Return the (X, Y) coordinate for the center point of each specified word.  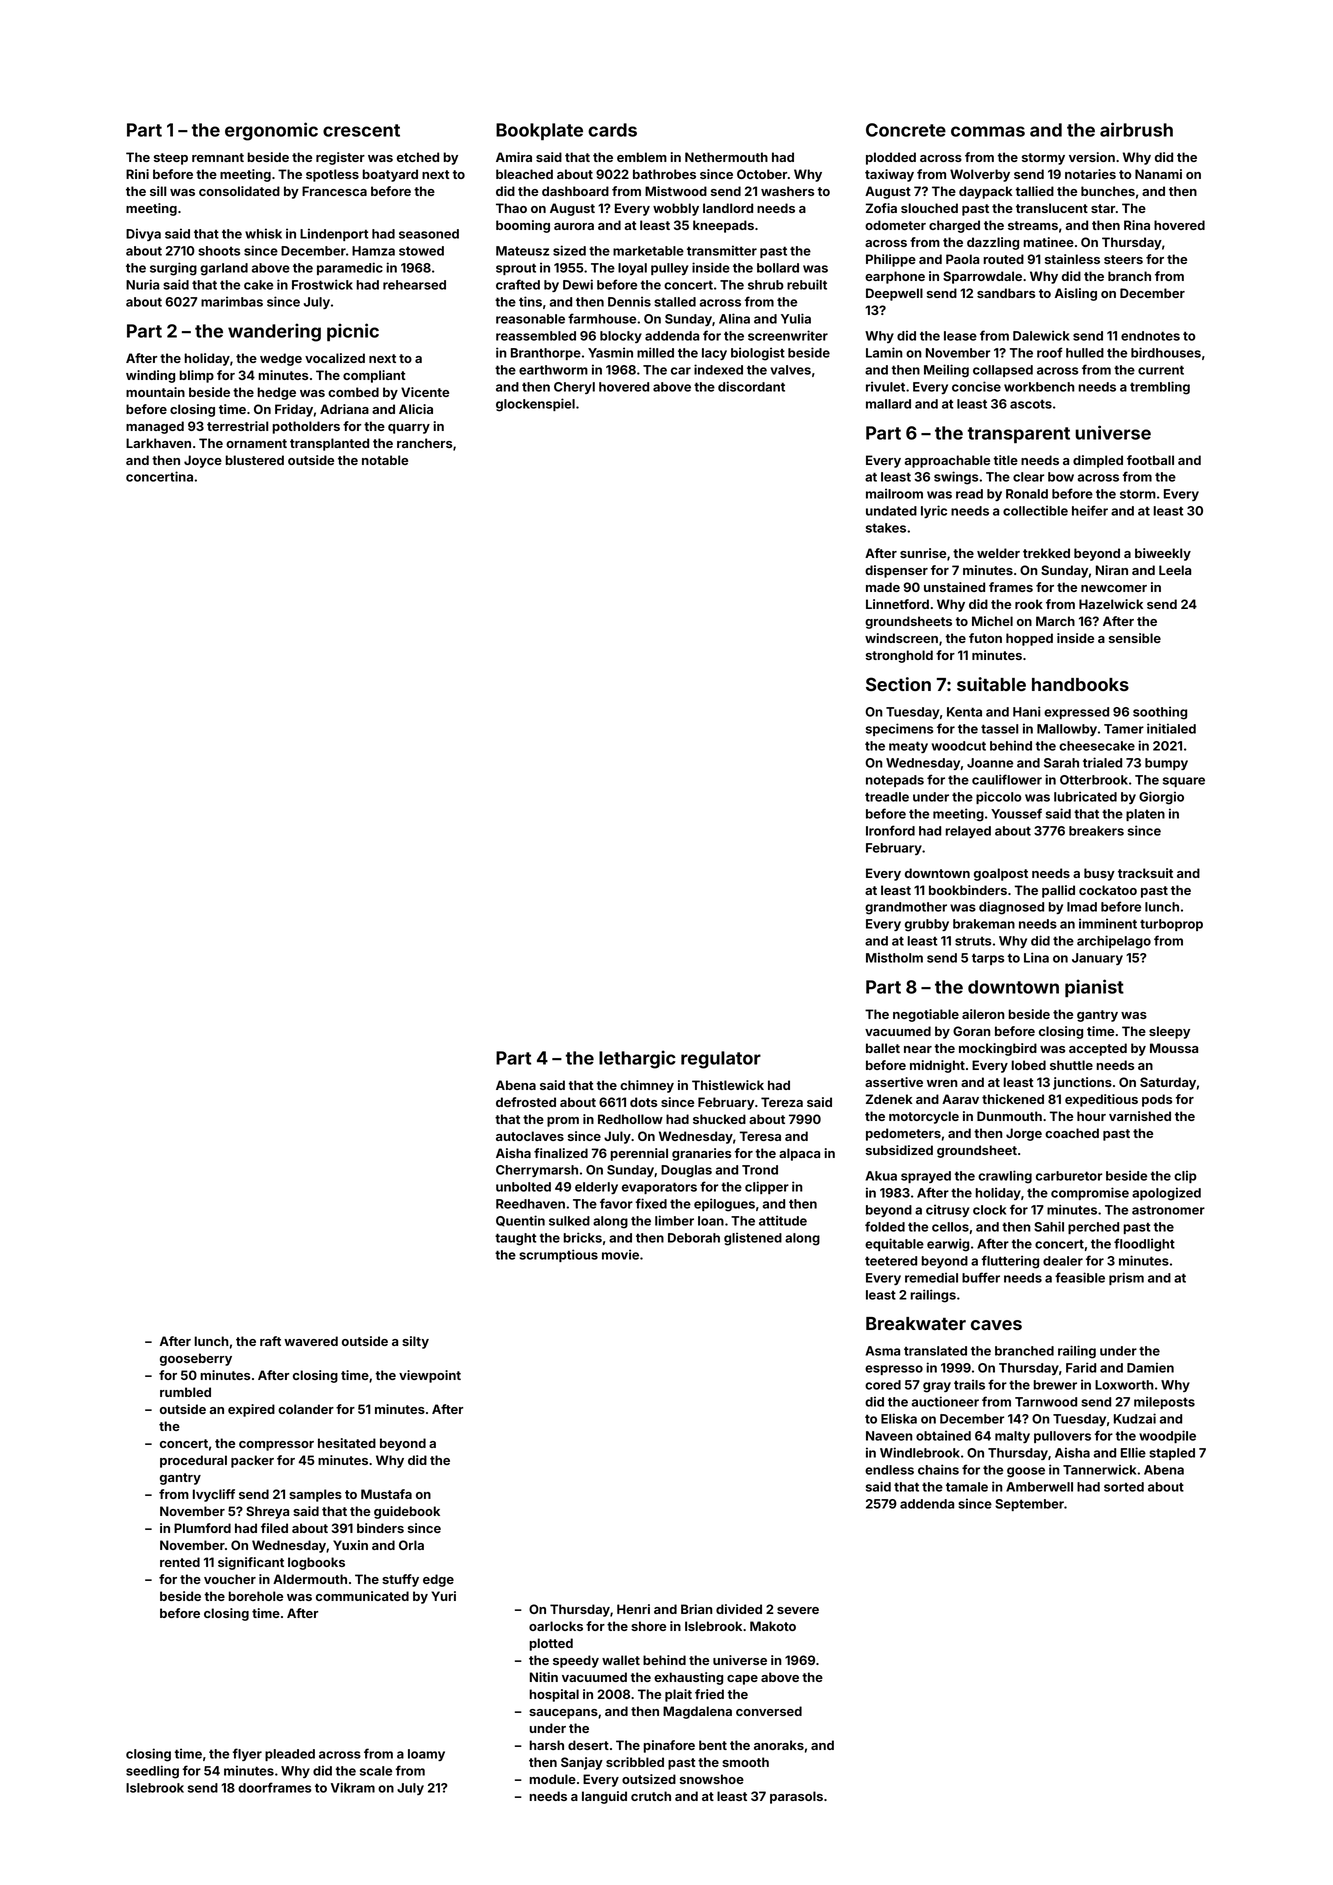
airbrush (1136, 129)
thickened (1013, 1099)
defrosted (526, 1102)
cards (612, 130)
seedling (152, 1772)
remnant (218, 157)
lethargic (637, 1059)
